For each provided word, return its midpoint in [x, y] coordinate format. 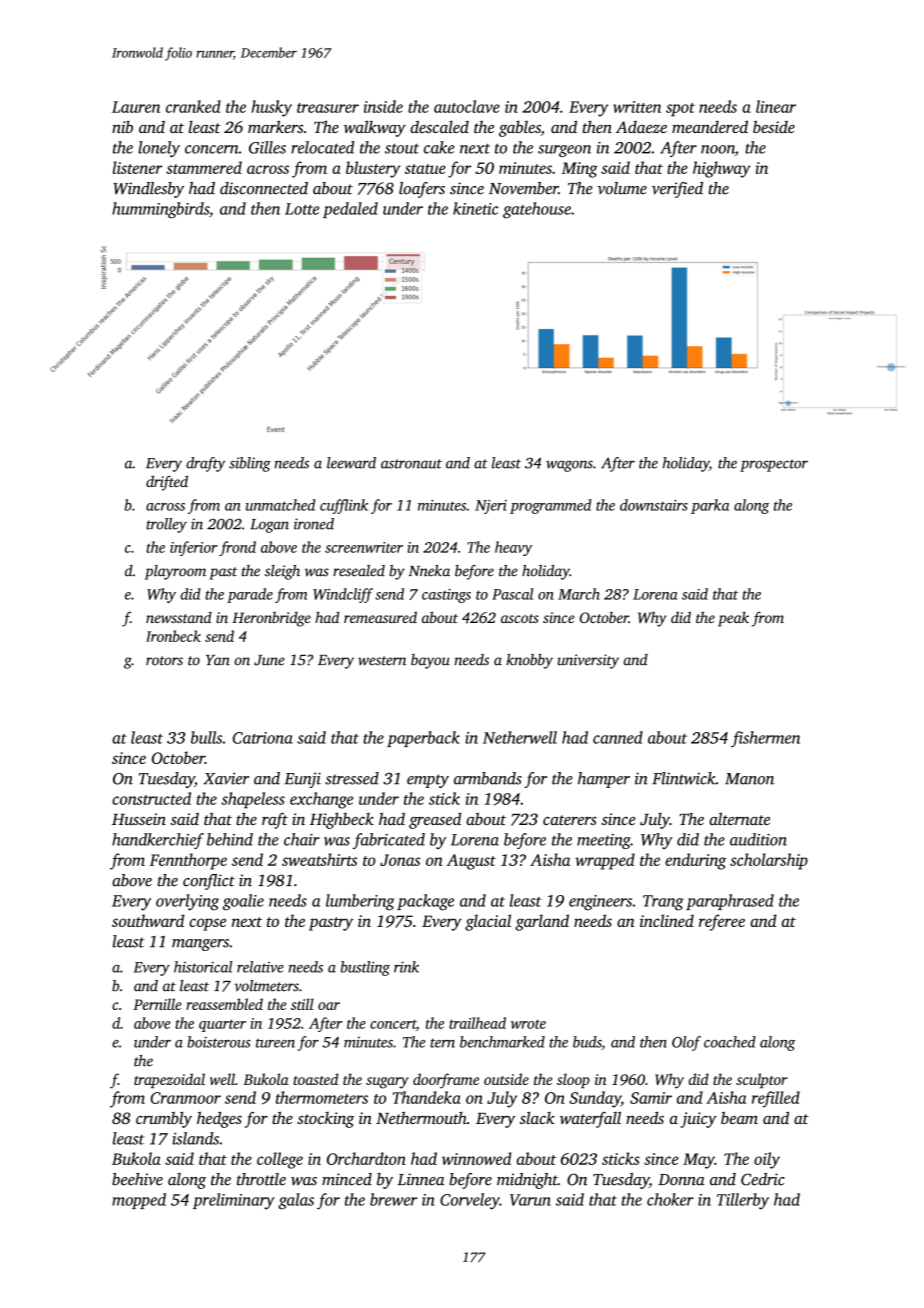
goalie [243, 902]
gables [520, 128]
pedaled [350, 210]
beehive [137, 1179]
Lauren [136, 107]
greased [435, 820]
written [637, 107]
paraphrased [730, 902]
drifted [167, 483]
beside [774, 126]
